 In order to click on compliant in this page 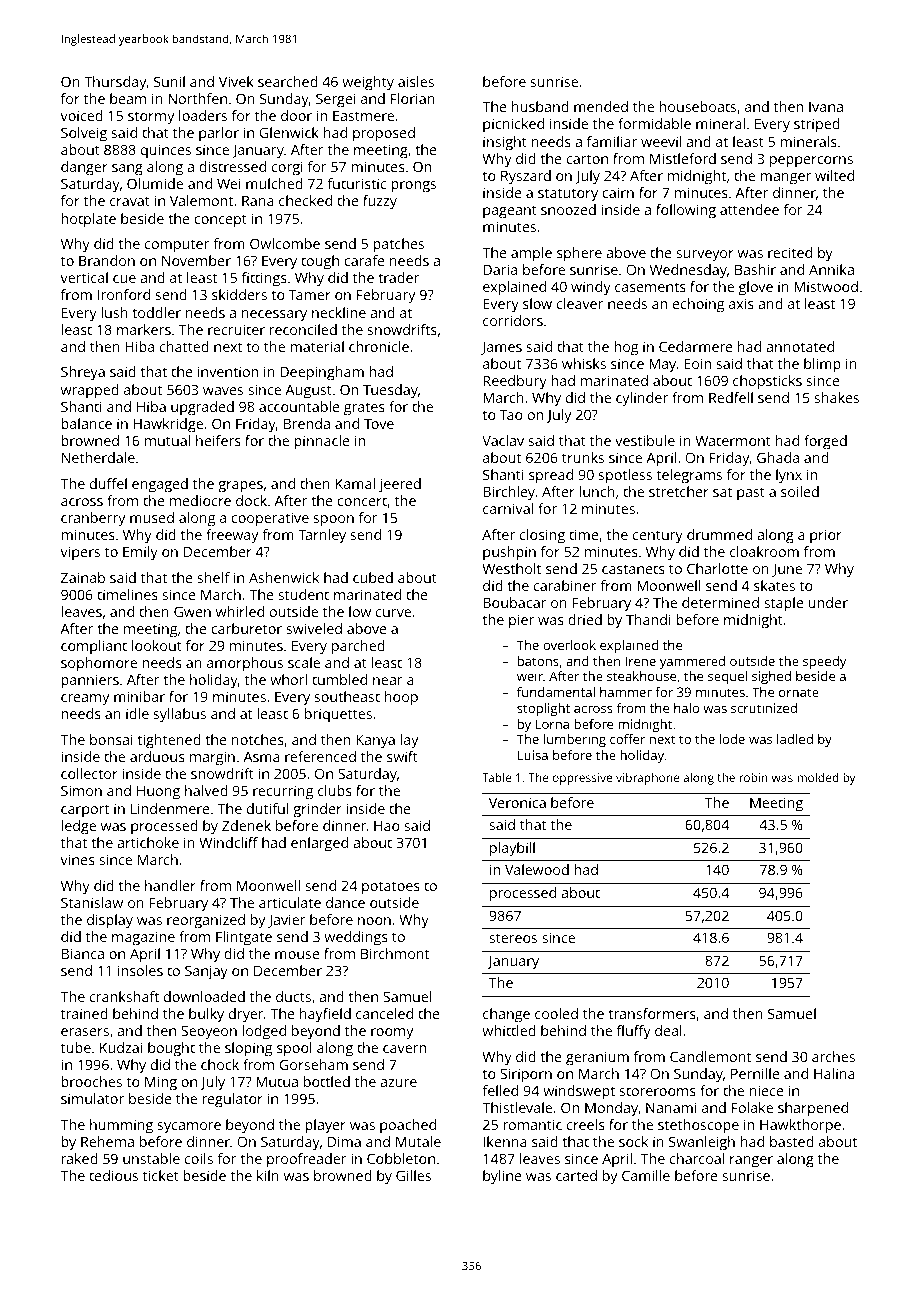, I will do `click(94, 647)`.
